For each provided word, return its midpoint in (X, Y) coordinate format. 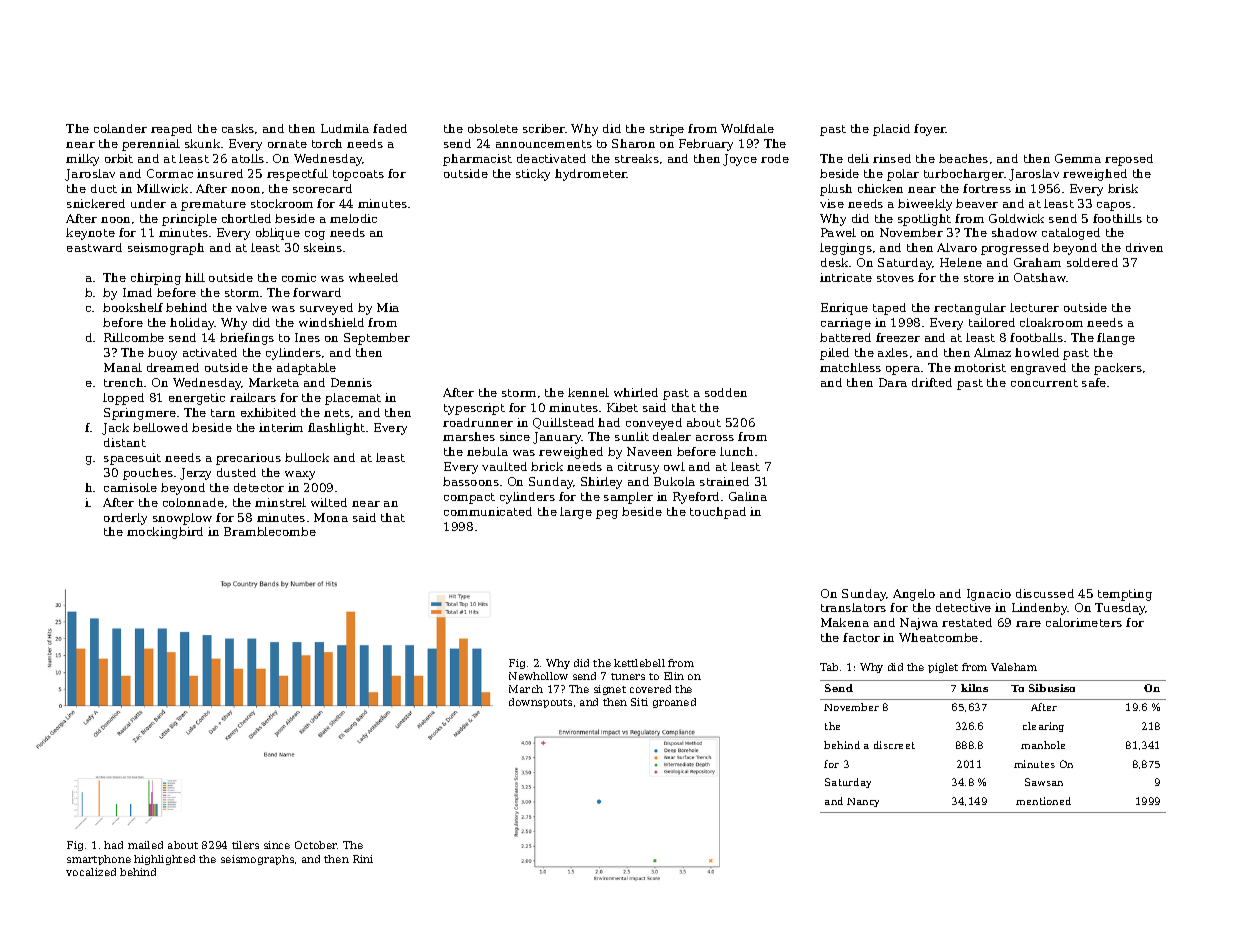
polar (903, 175)
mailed (145, 845)
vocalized (91, 872)
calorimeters (1084, 622)
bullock (307, 457)
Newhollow (538, 676)
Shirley (601, 483)
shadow (1014, 232)
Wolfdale (747, 128)
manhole (1043, 745)
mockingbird (165, 533)
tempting (1125, 595)
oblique (278, 234)
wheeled (373, 277)
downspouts (540, 703)
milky (82, 160)
